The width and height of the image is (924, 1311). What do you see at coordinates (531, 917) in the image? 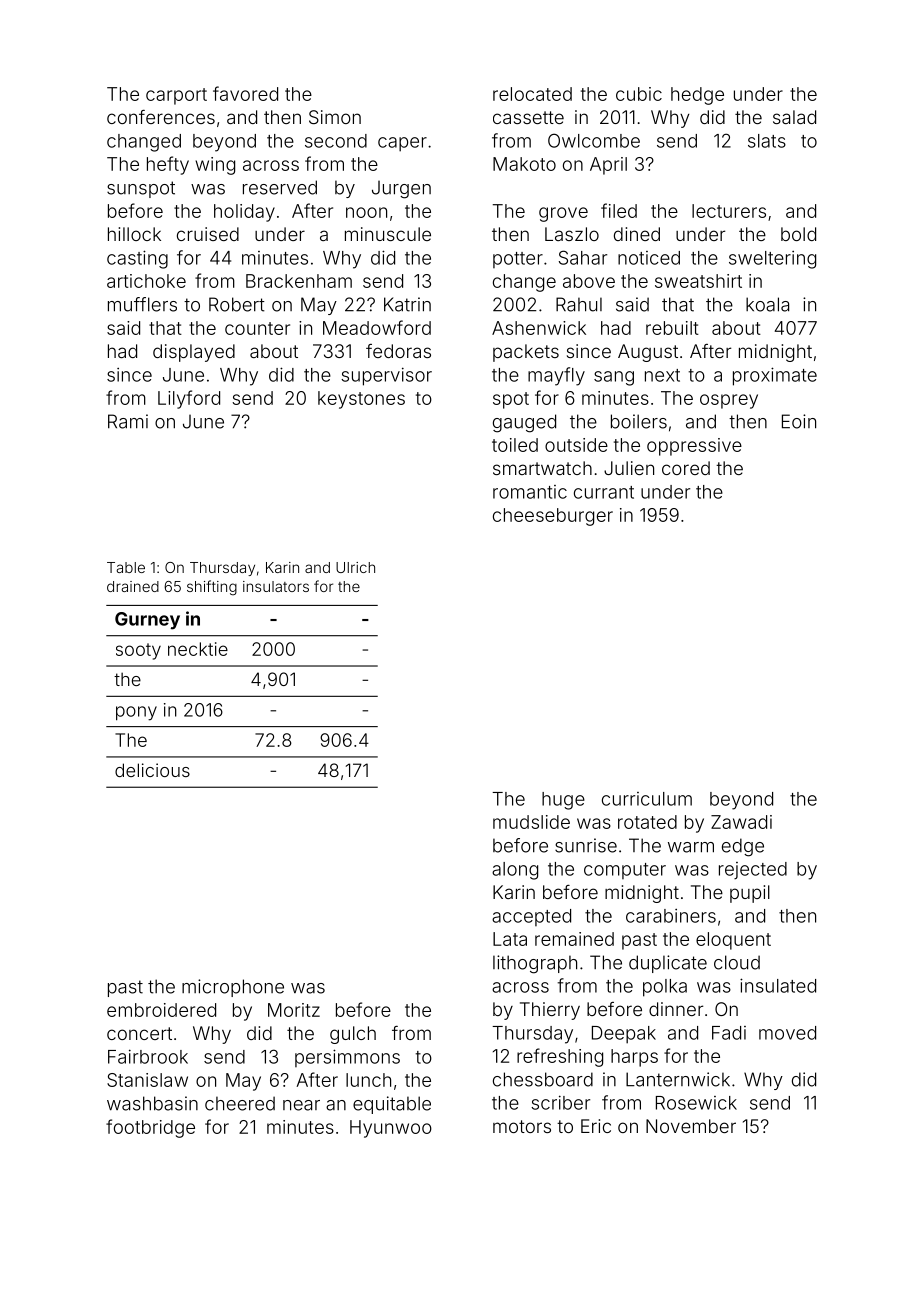
I see `accepted` at bounding box center [531, 917].
